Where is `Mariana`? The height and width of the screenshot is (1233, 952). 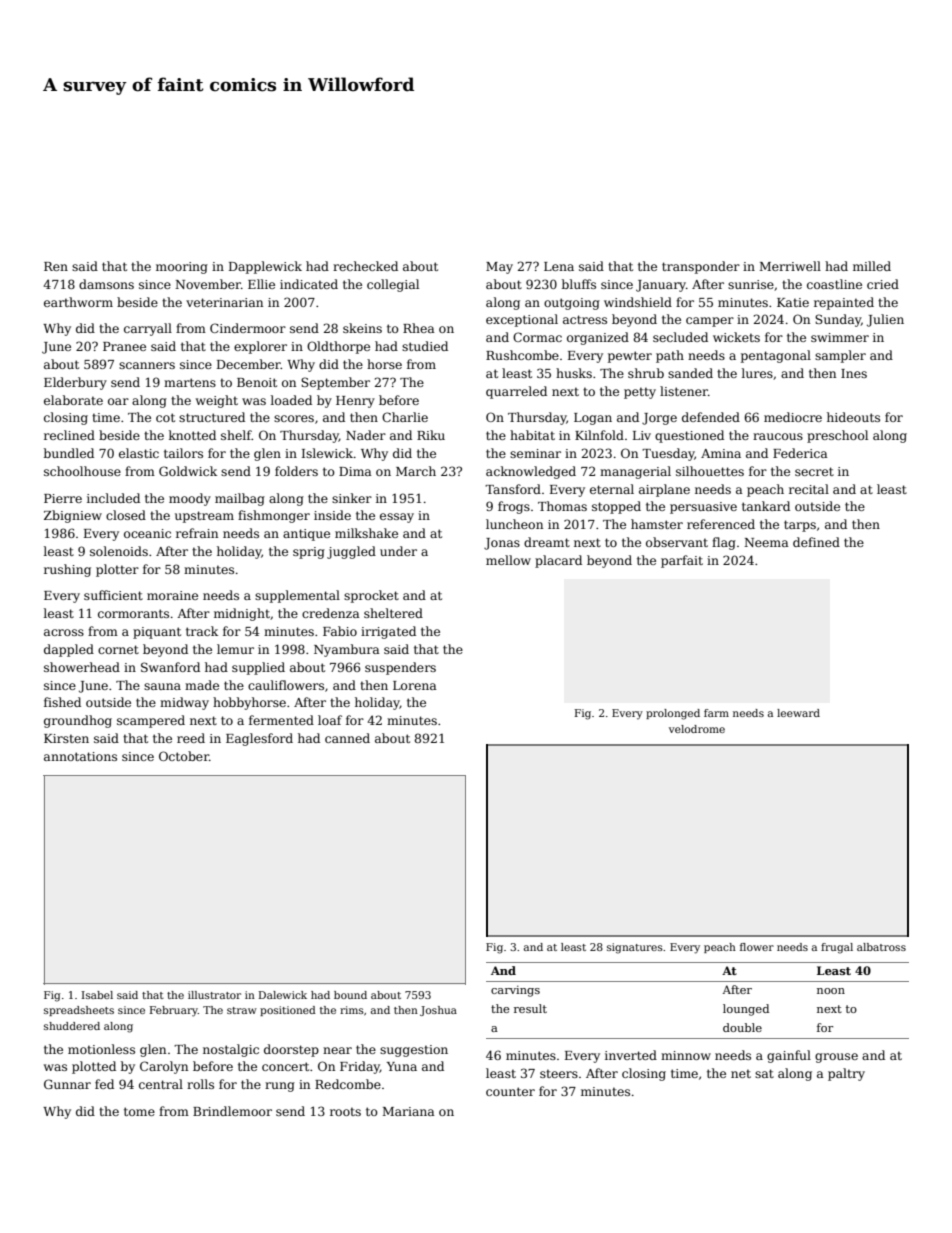 Mariana is located at coordinates (409, 1111).
